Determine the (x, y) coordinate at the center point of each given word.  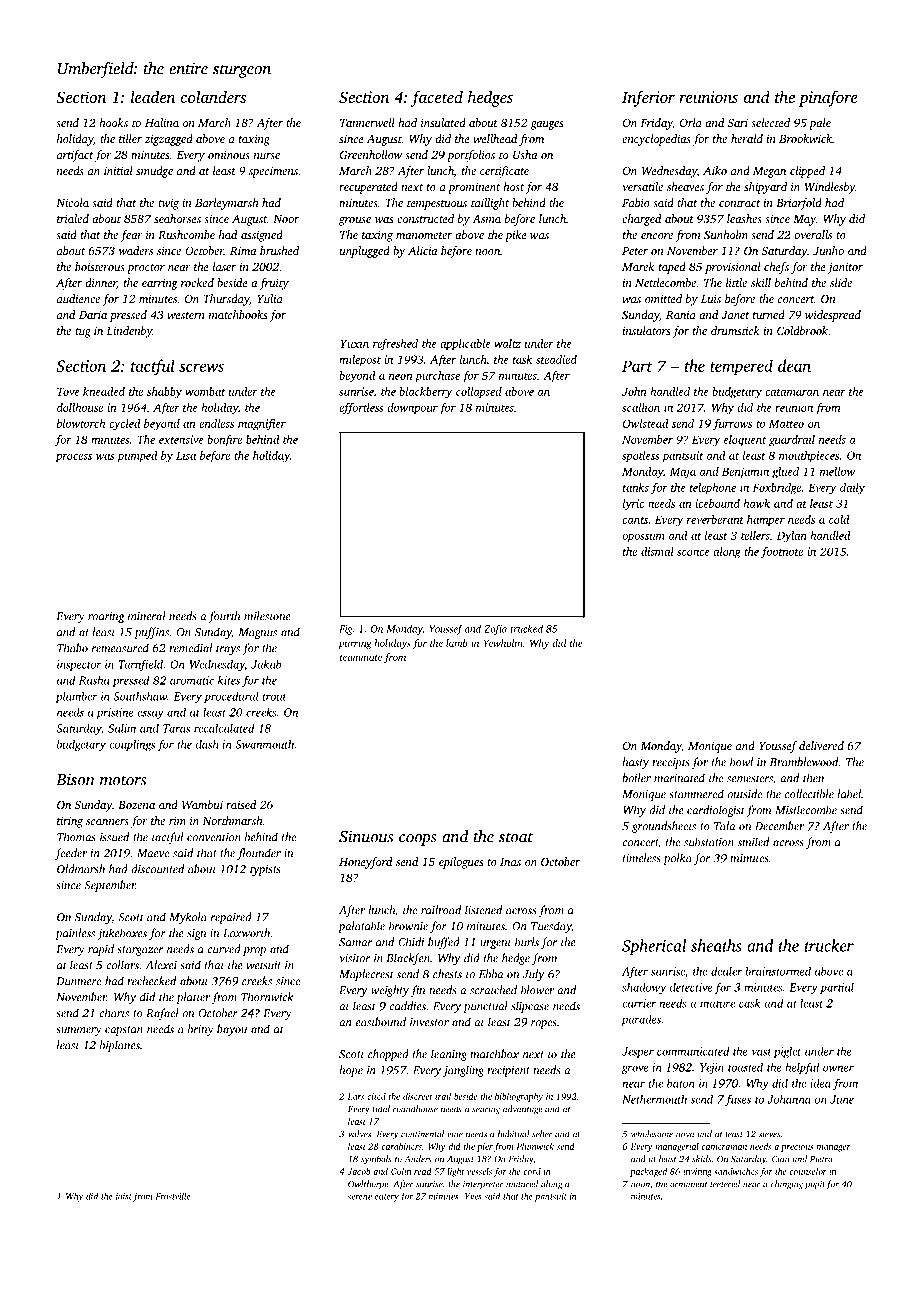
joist (123, 1197)
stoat (516, 837)
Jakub (266, 664)
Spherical (654, 947)
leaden (153, 96)
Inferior (648, 99)
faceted (437, 98)
